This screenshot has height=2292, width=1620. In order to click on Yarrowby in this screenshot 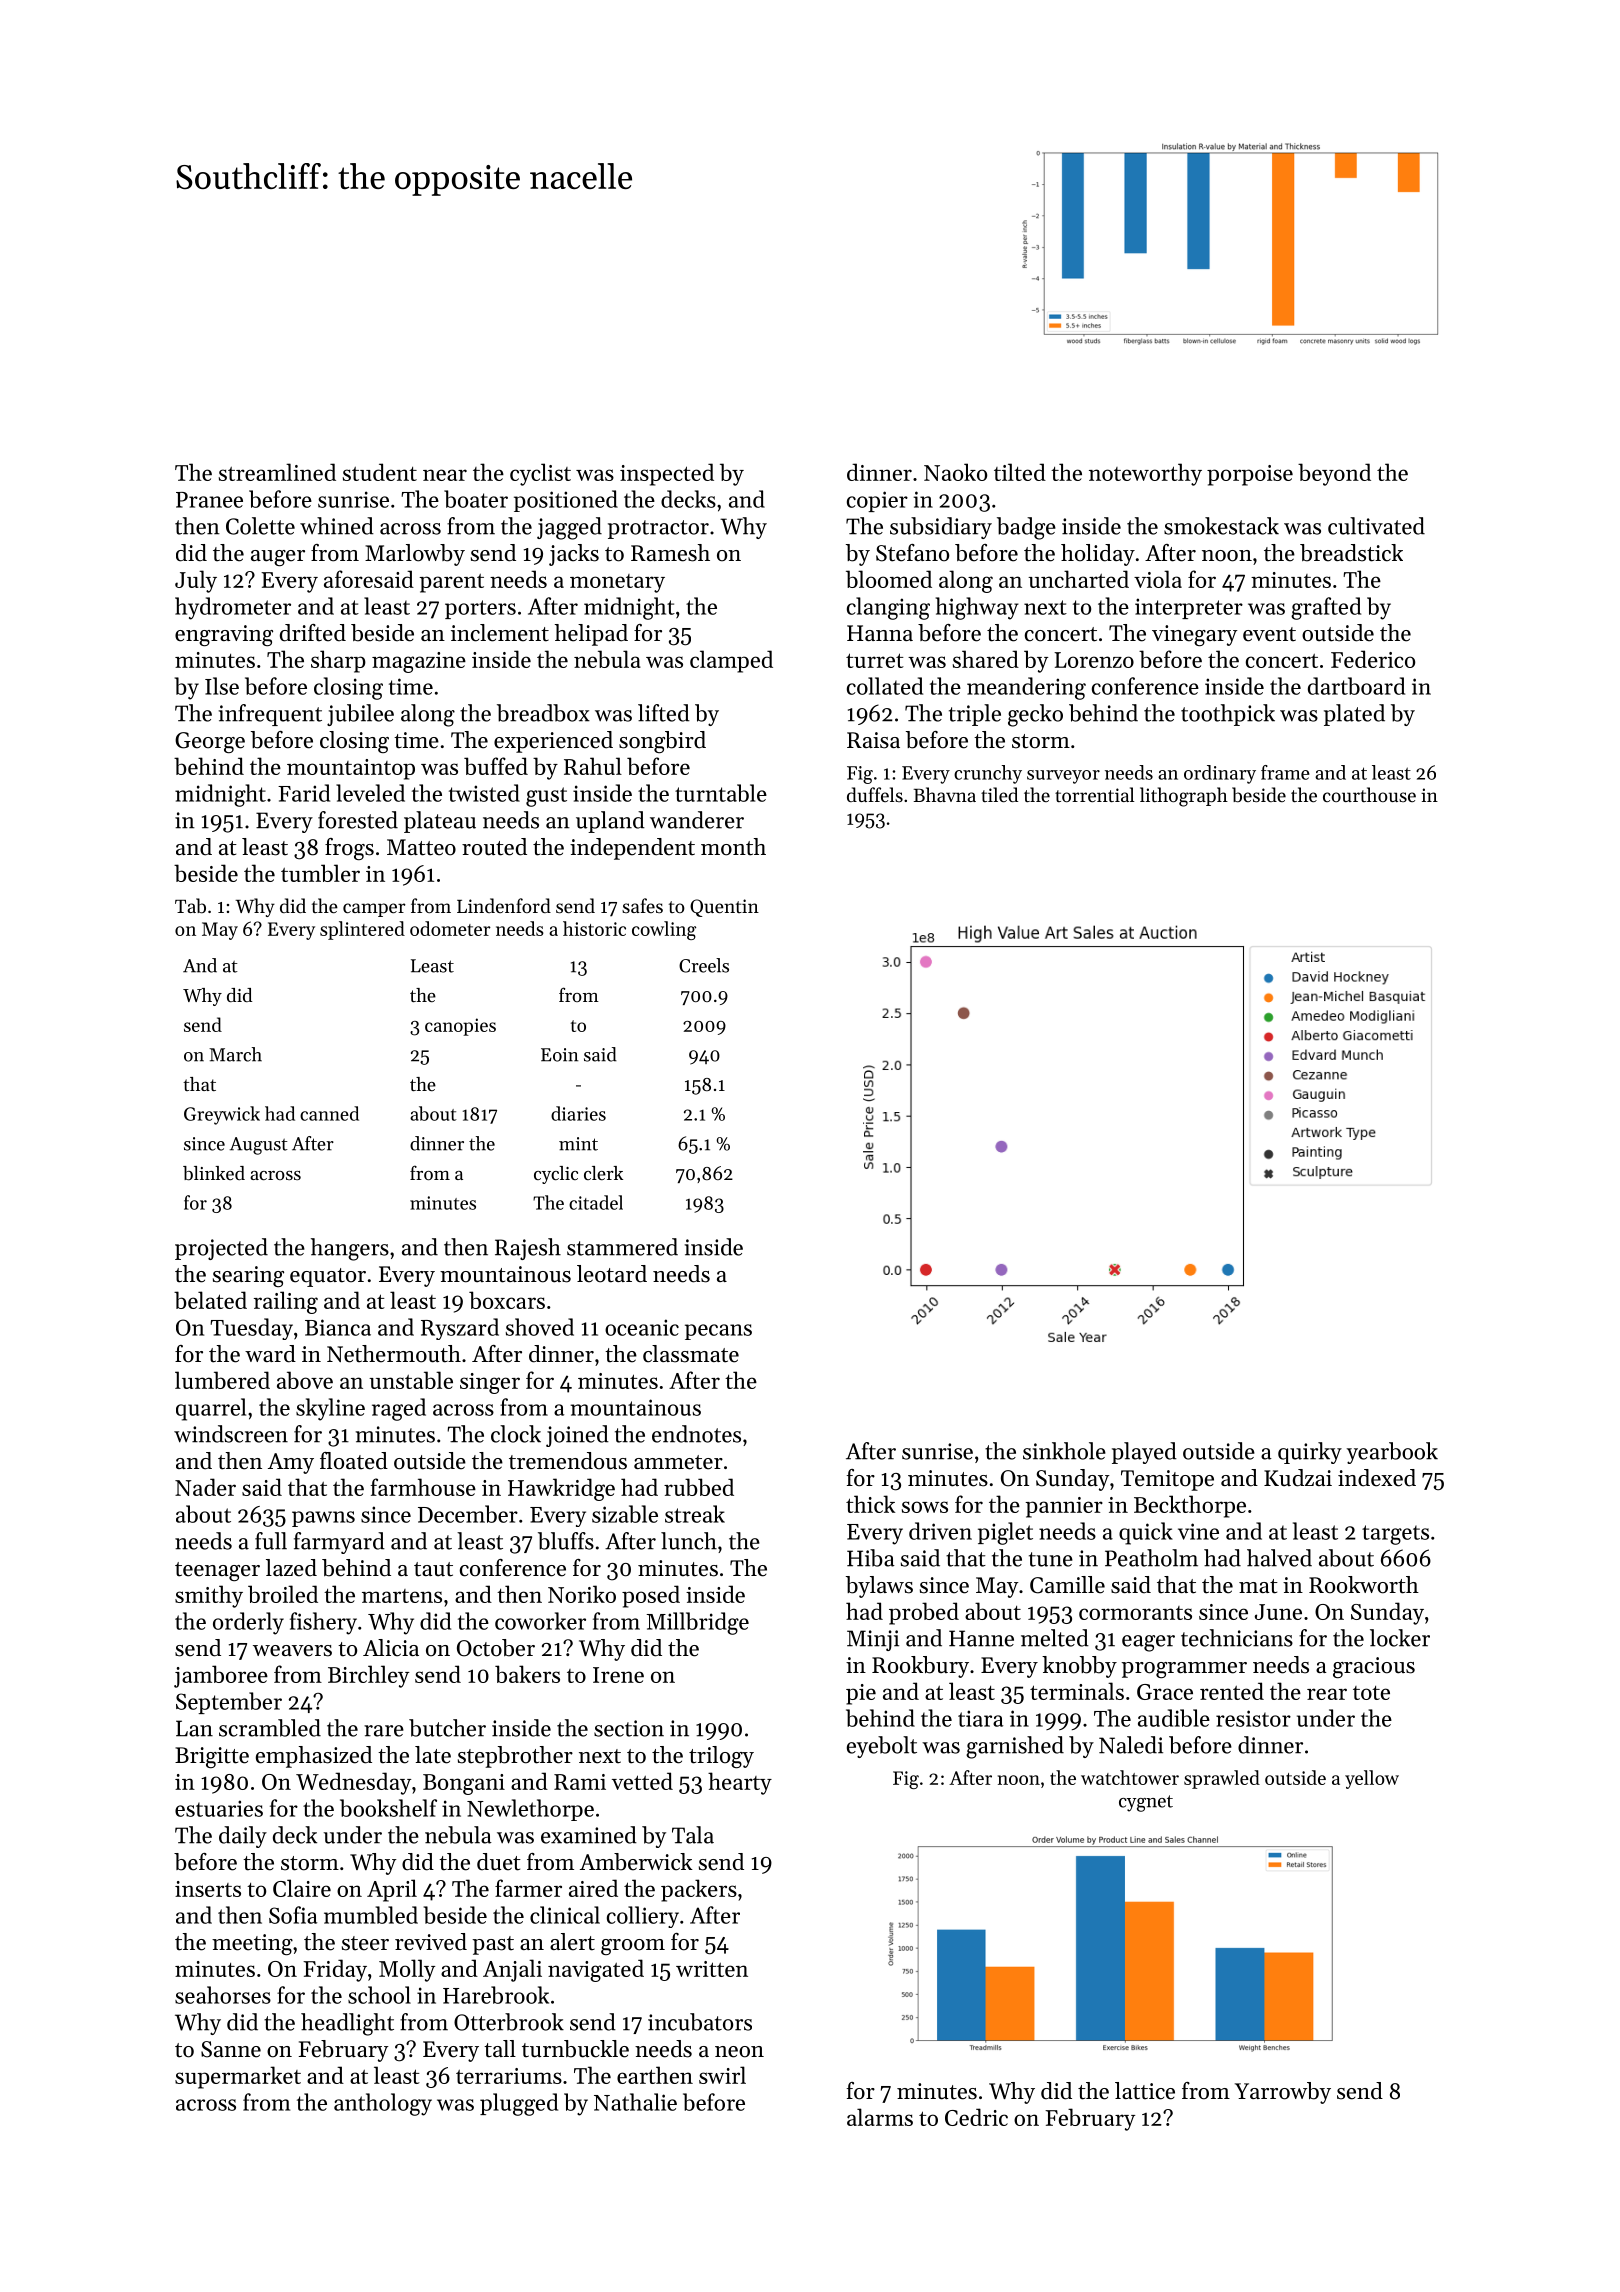, I will do `click(1283, 2093)`.
